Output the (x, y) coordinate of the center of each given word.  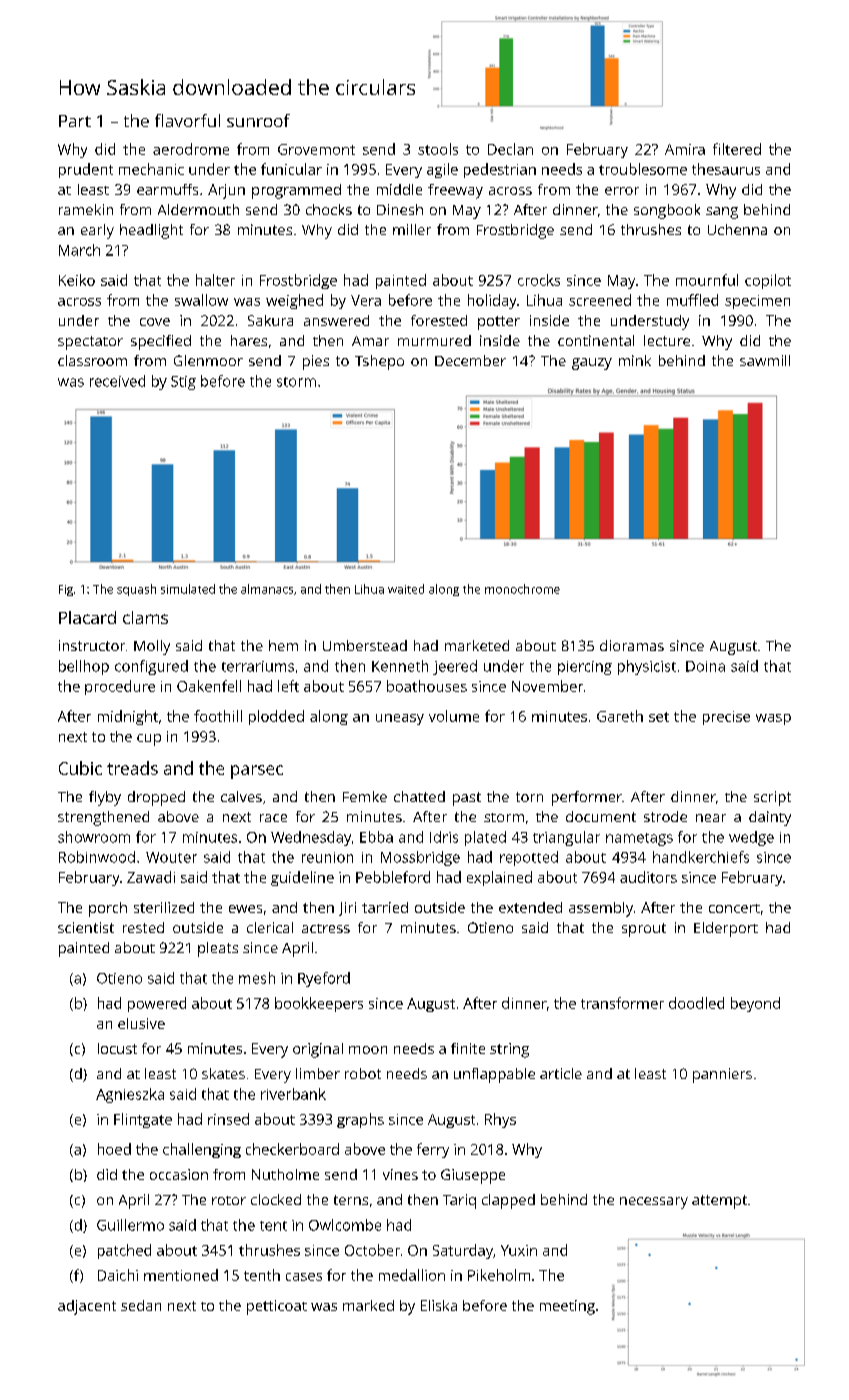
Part (75, 121)
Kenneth (400, 666)
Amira (685, 149)
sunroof (258, 120)
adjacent (87, 1307)
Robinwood (97, 857)
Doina (705, 666)
